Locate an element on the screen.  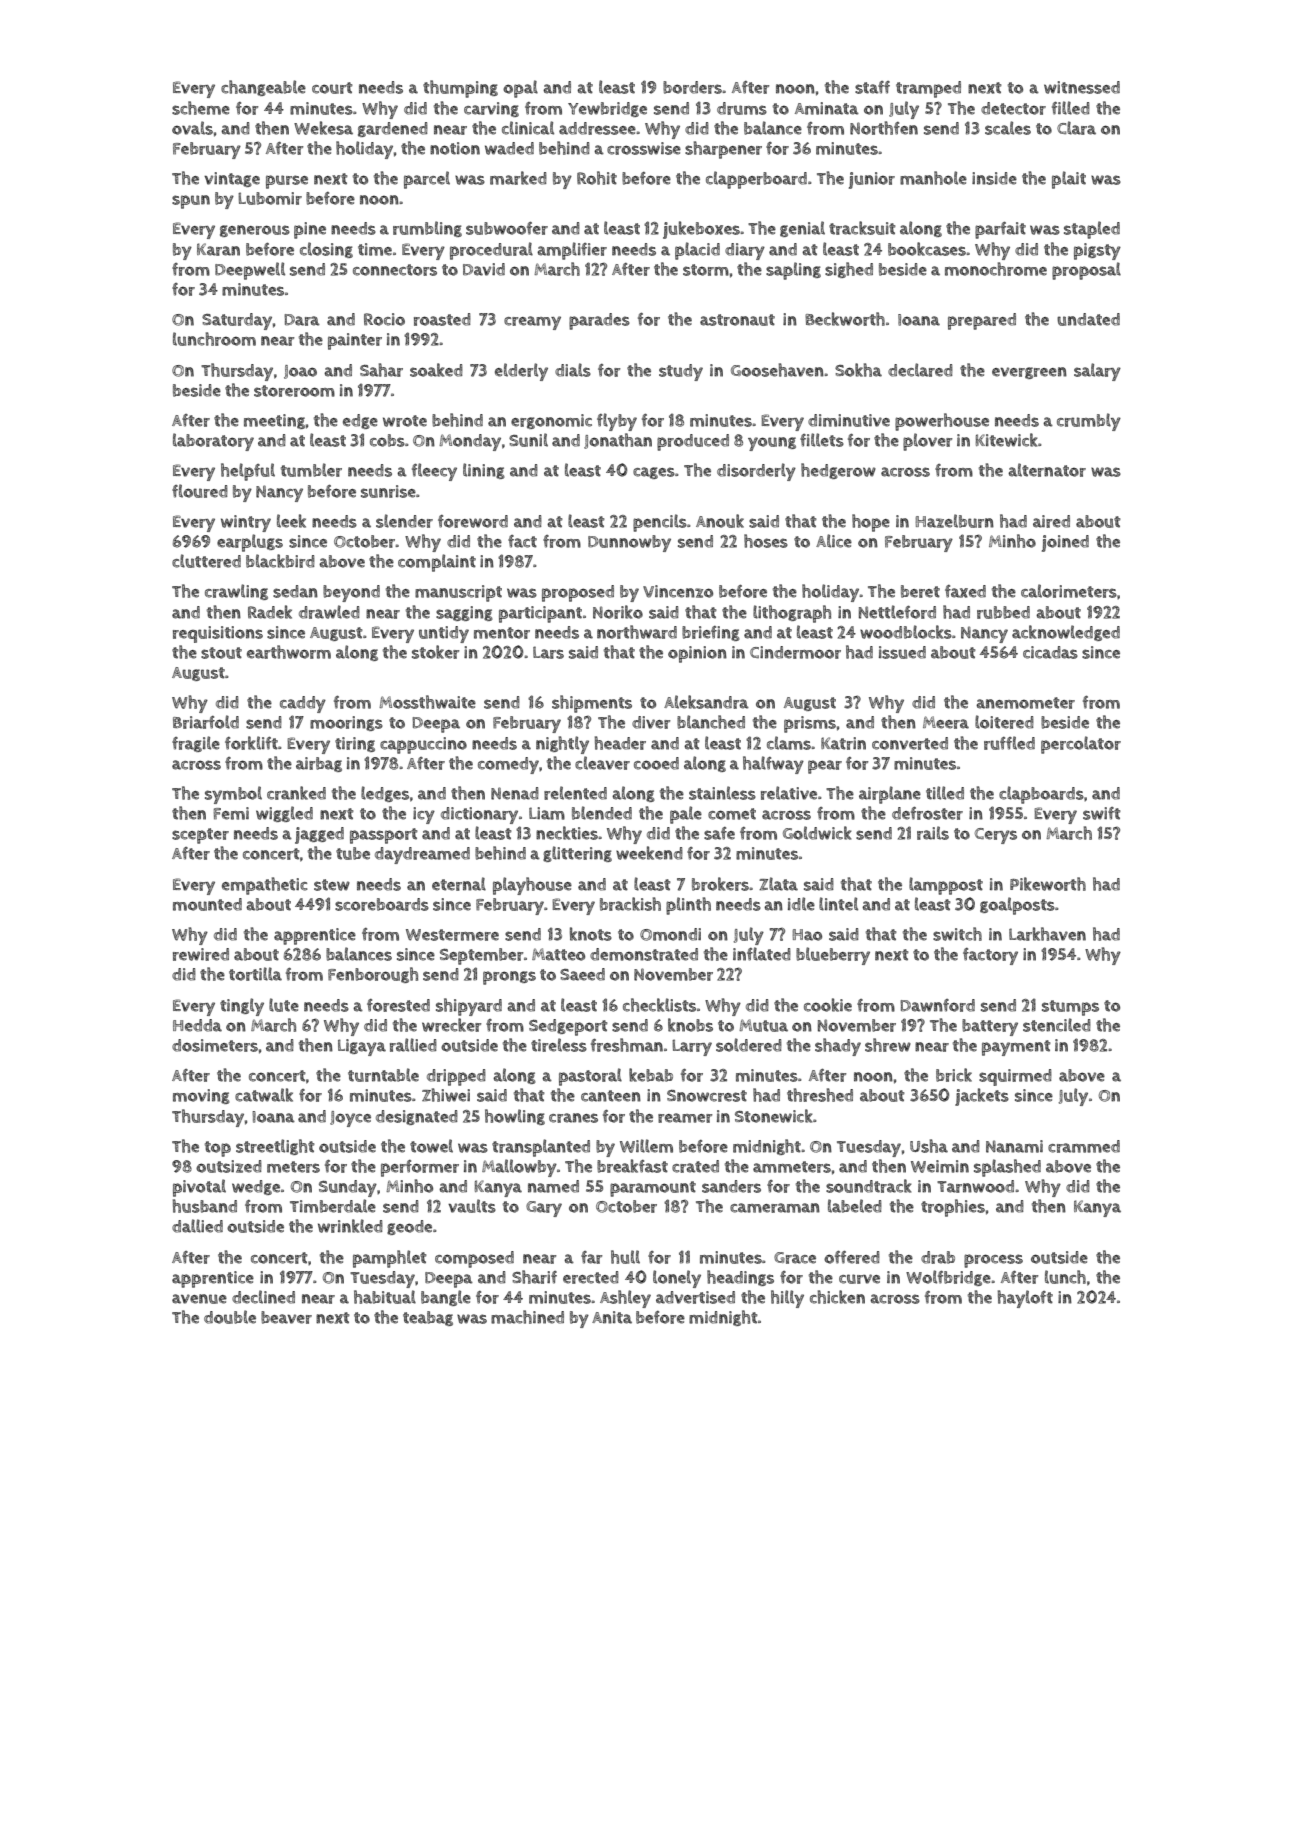
tortilla is located at coordinates (255, 974).
